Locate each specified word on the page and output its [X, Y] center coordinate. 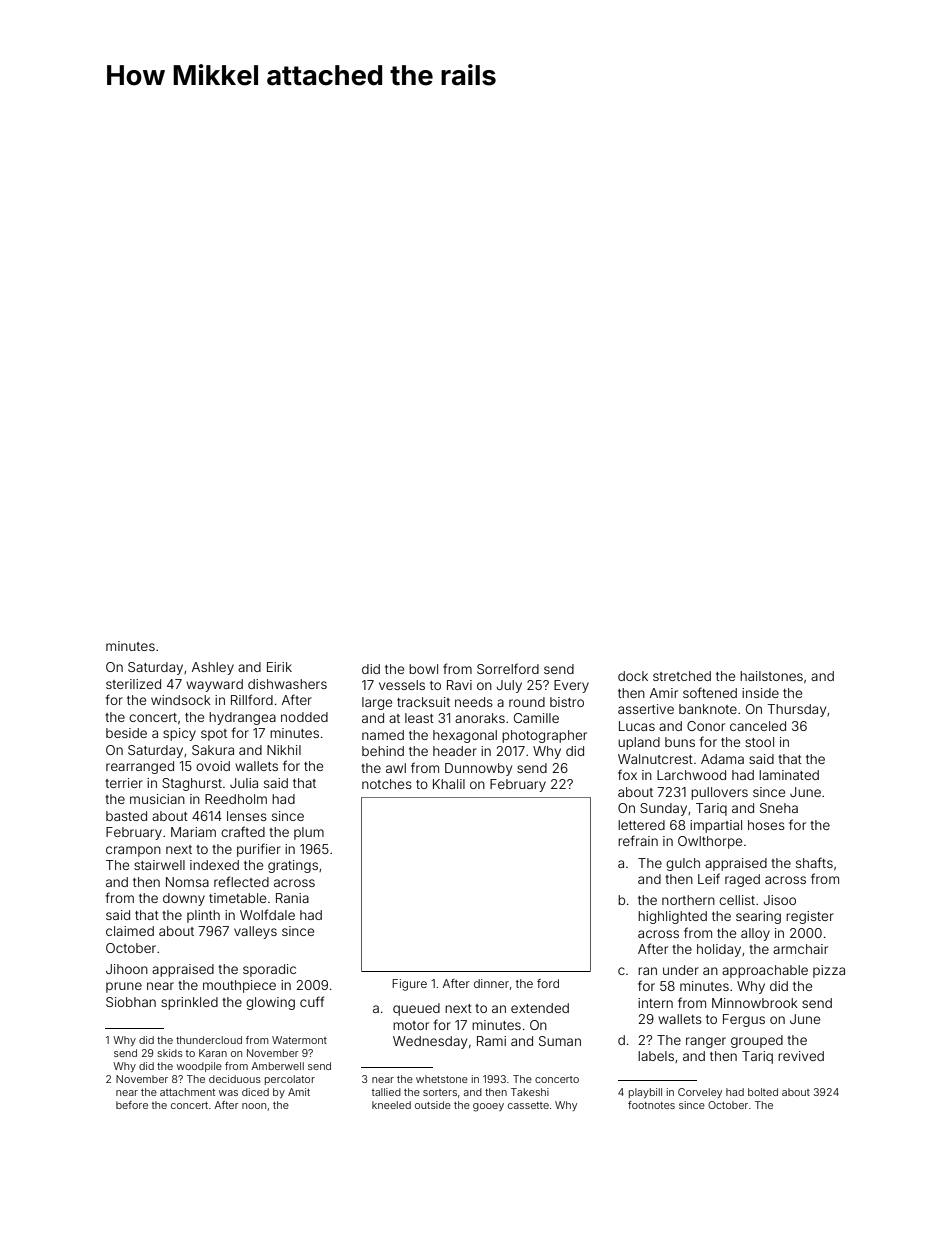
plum [309, 833]
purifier [259, 850]
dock [633, 676]
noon [254, 1106]
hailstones [771, 676]
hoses [766, 825]
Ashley [213, 668]
